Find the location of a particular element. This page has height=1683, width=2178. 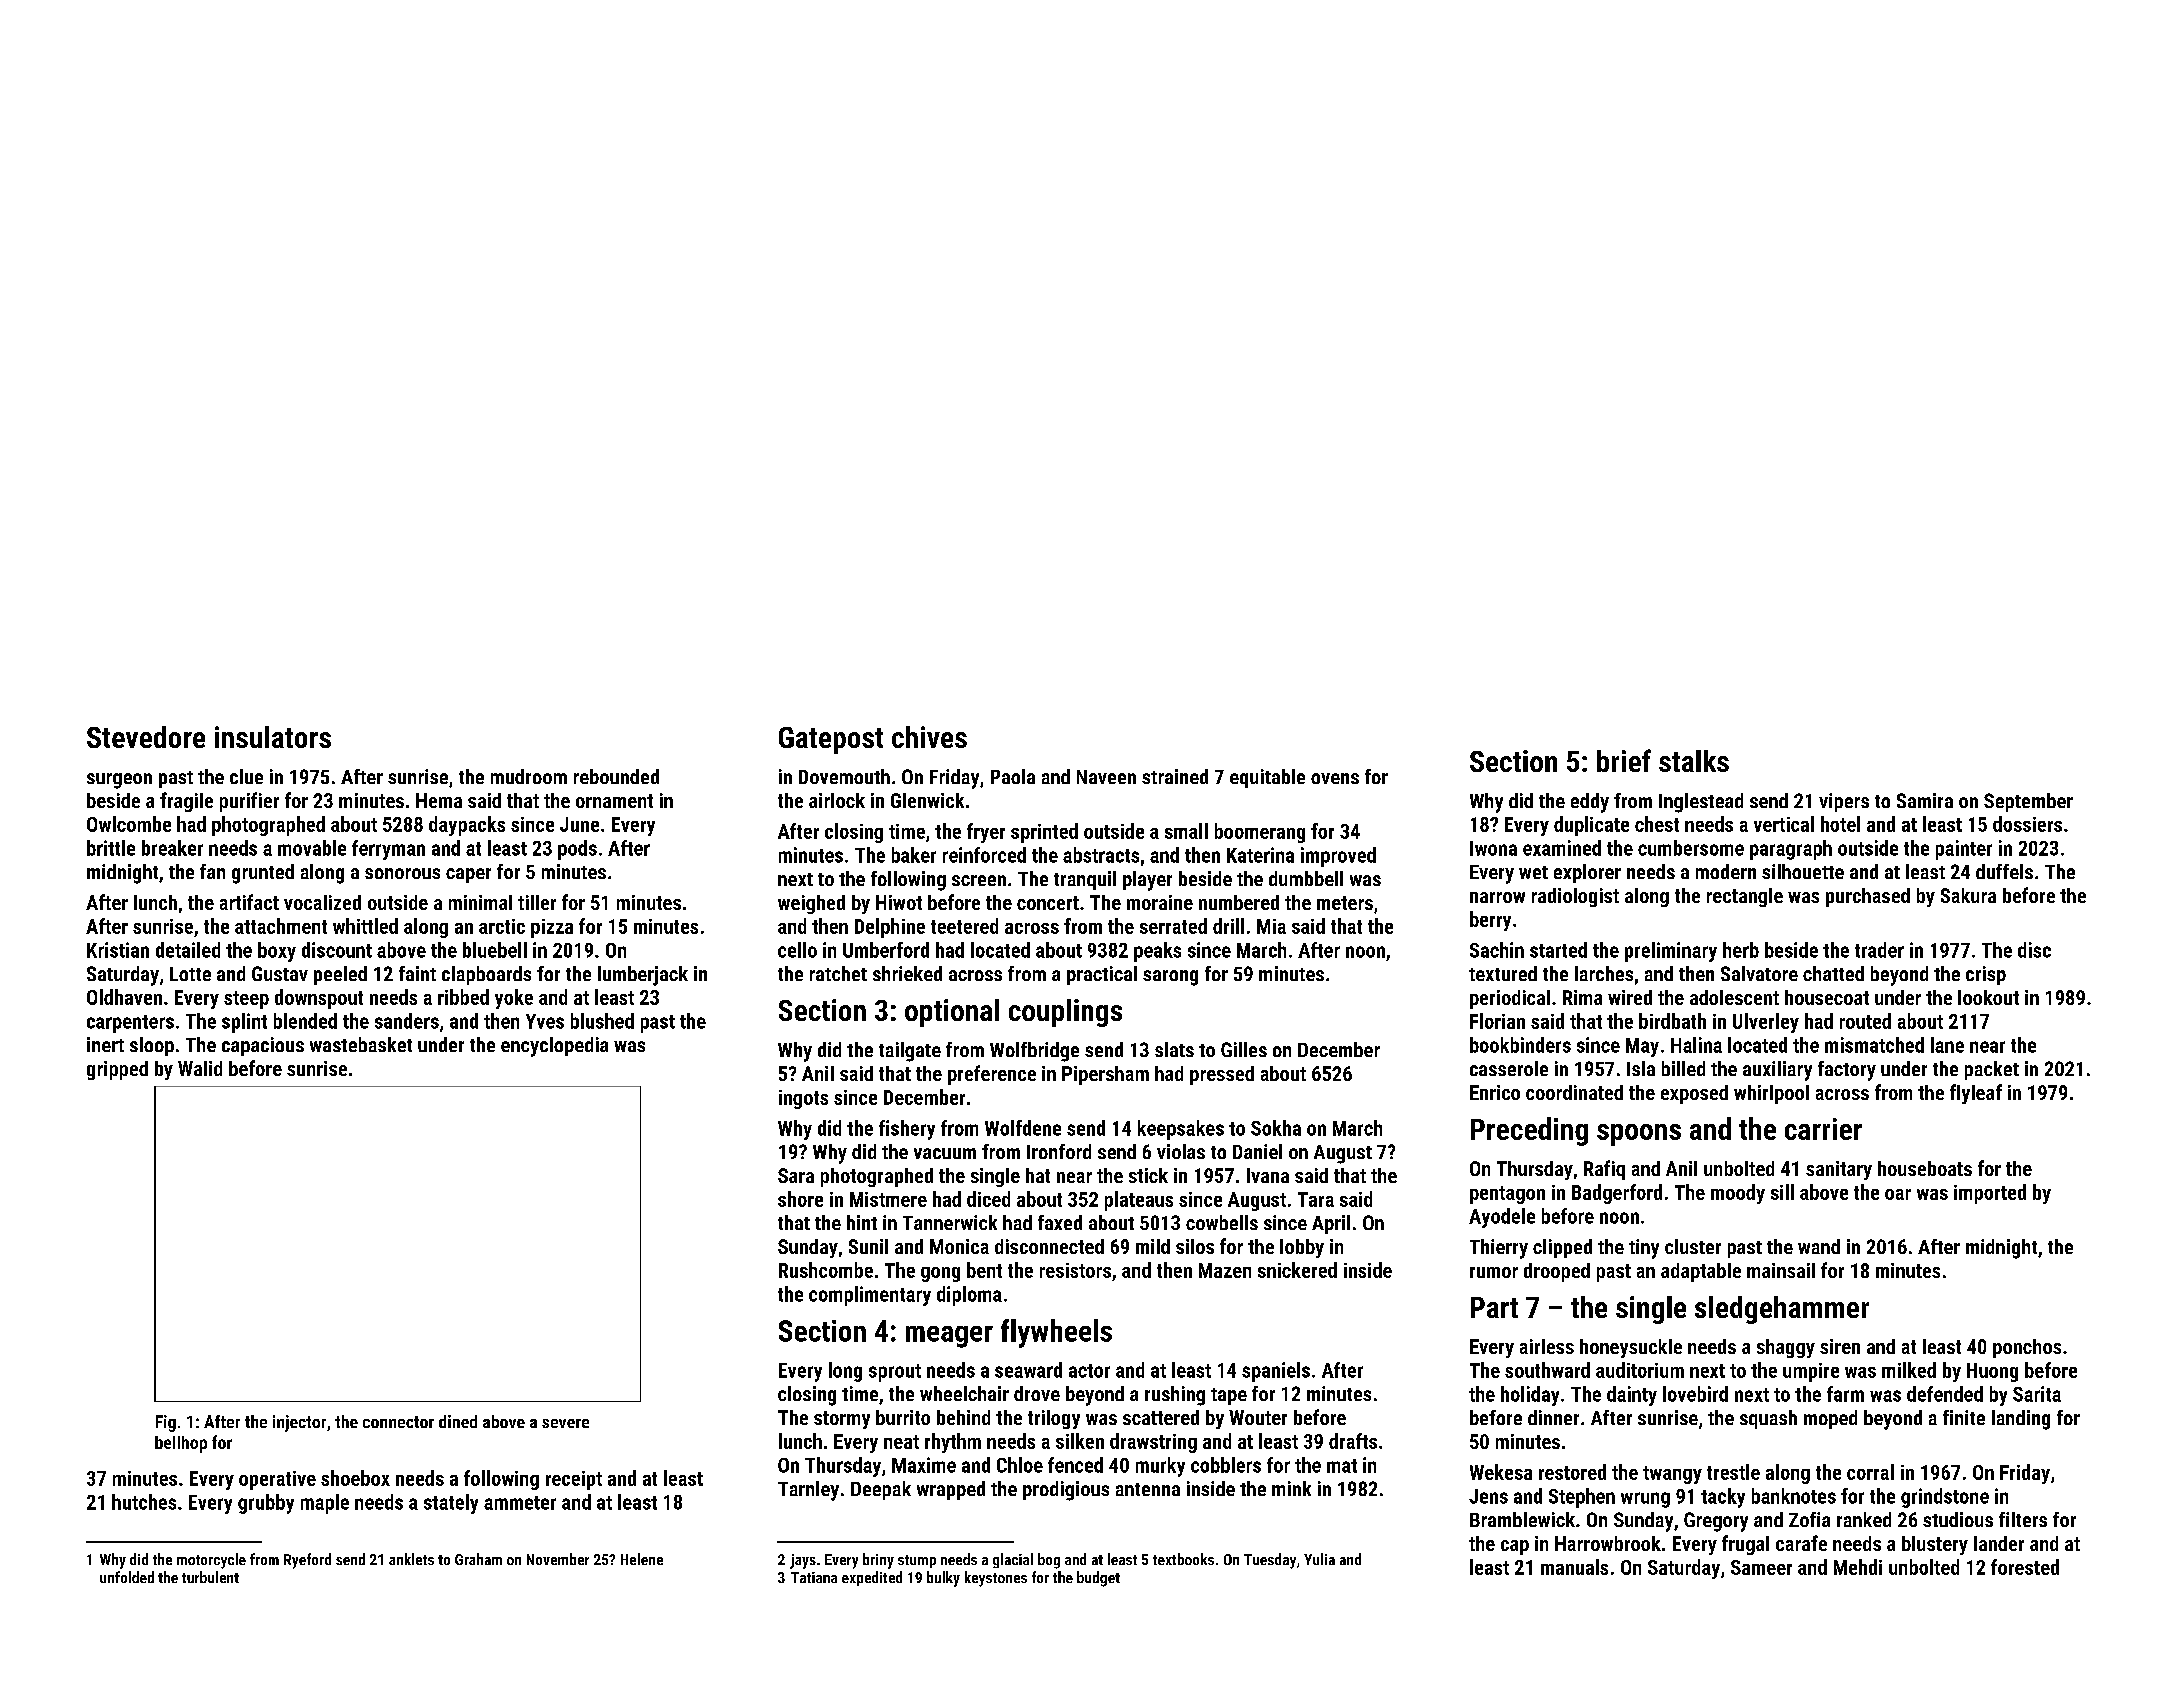

clipped is located at coordinates (1562, 1248).
